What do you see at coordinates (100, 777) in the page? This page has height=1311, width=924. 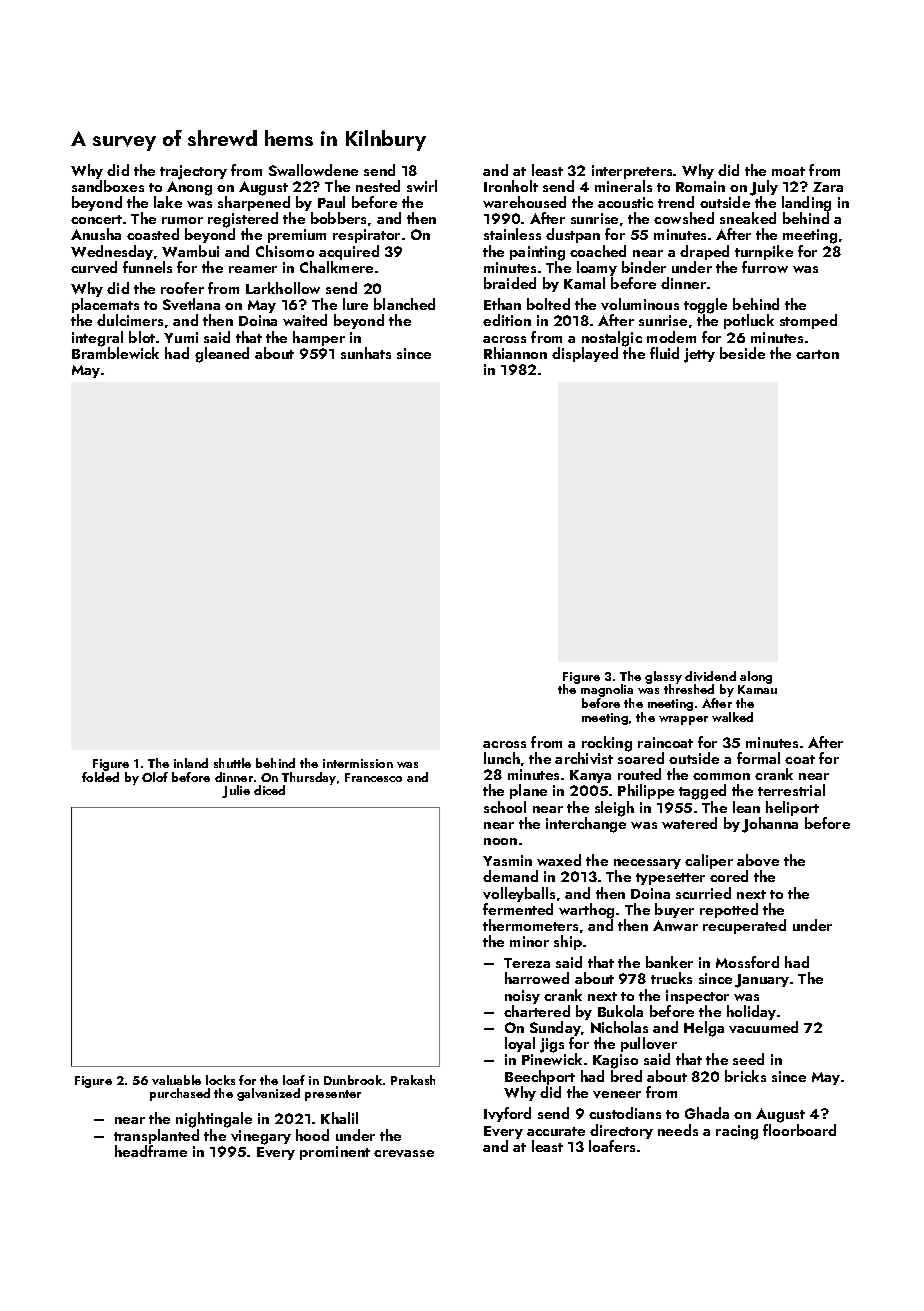 I see `folded` at bounding box center [100, 777].
